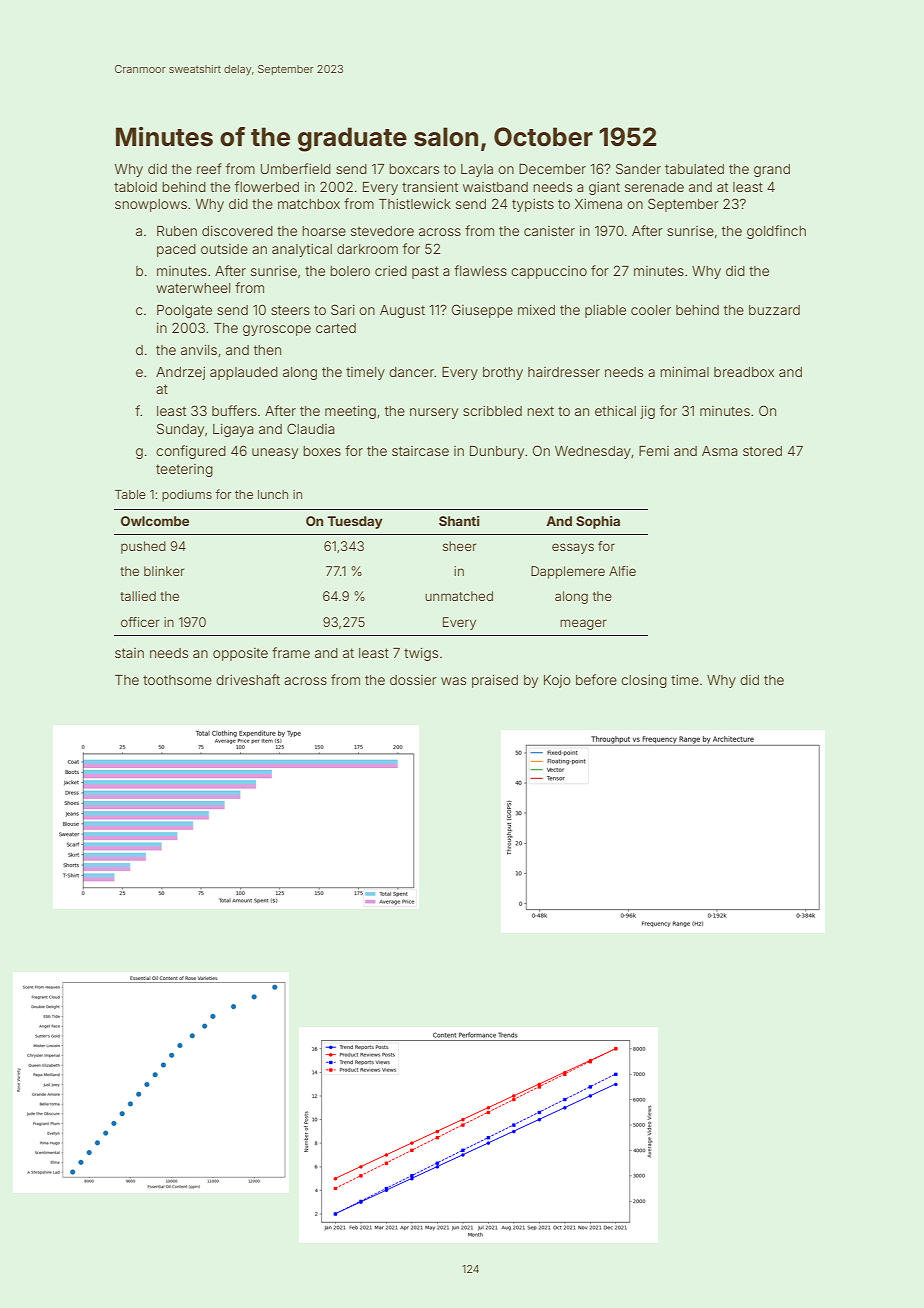  I want to click on essays, so click(573, 548).
